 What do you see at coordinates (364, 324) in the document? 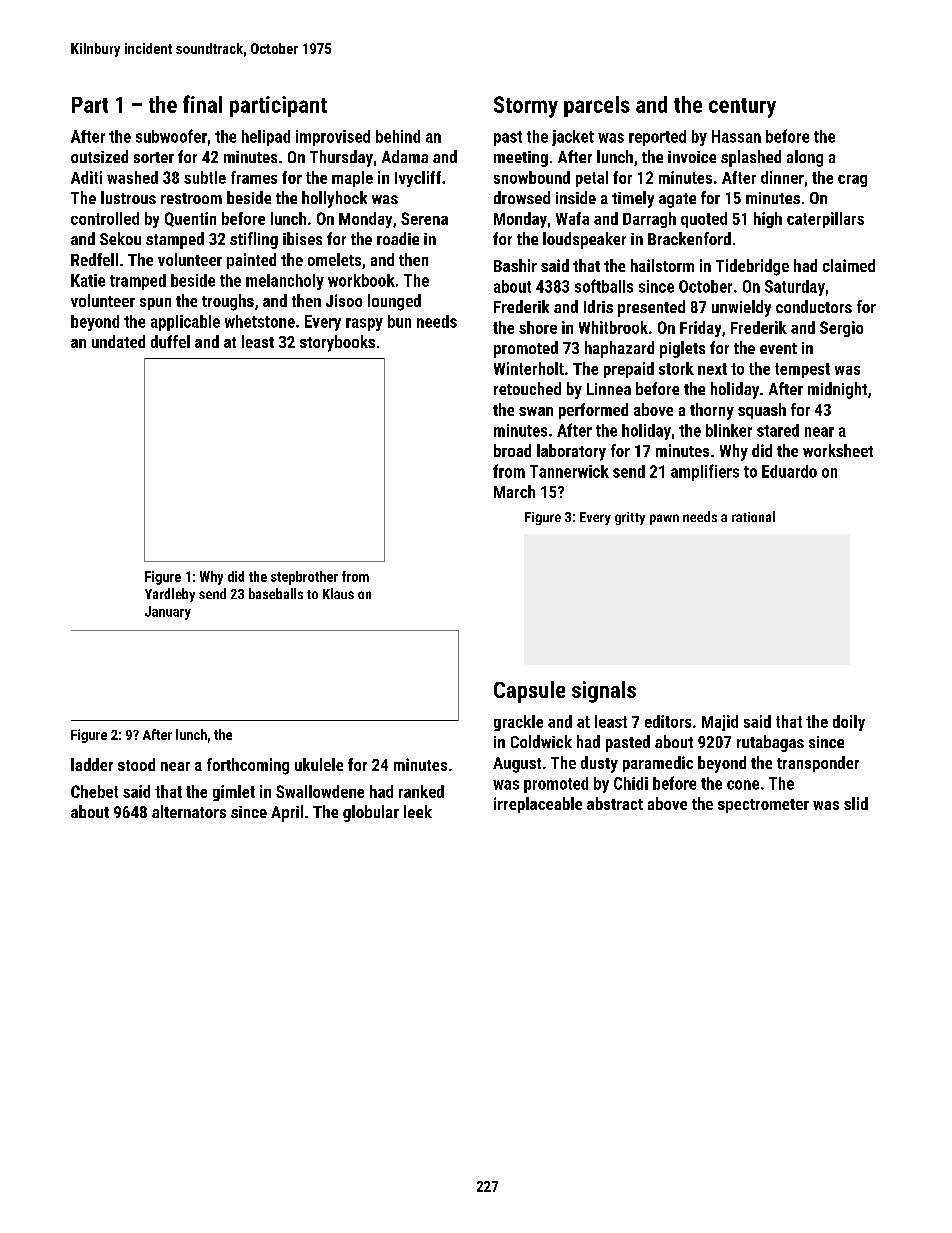
I see `raspy` at bounding box center [364, 324].
